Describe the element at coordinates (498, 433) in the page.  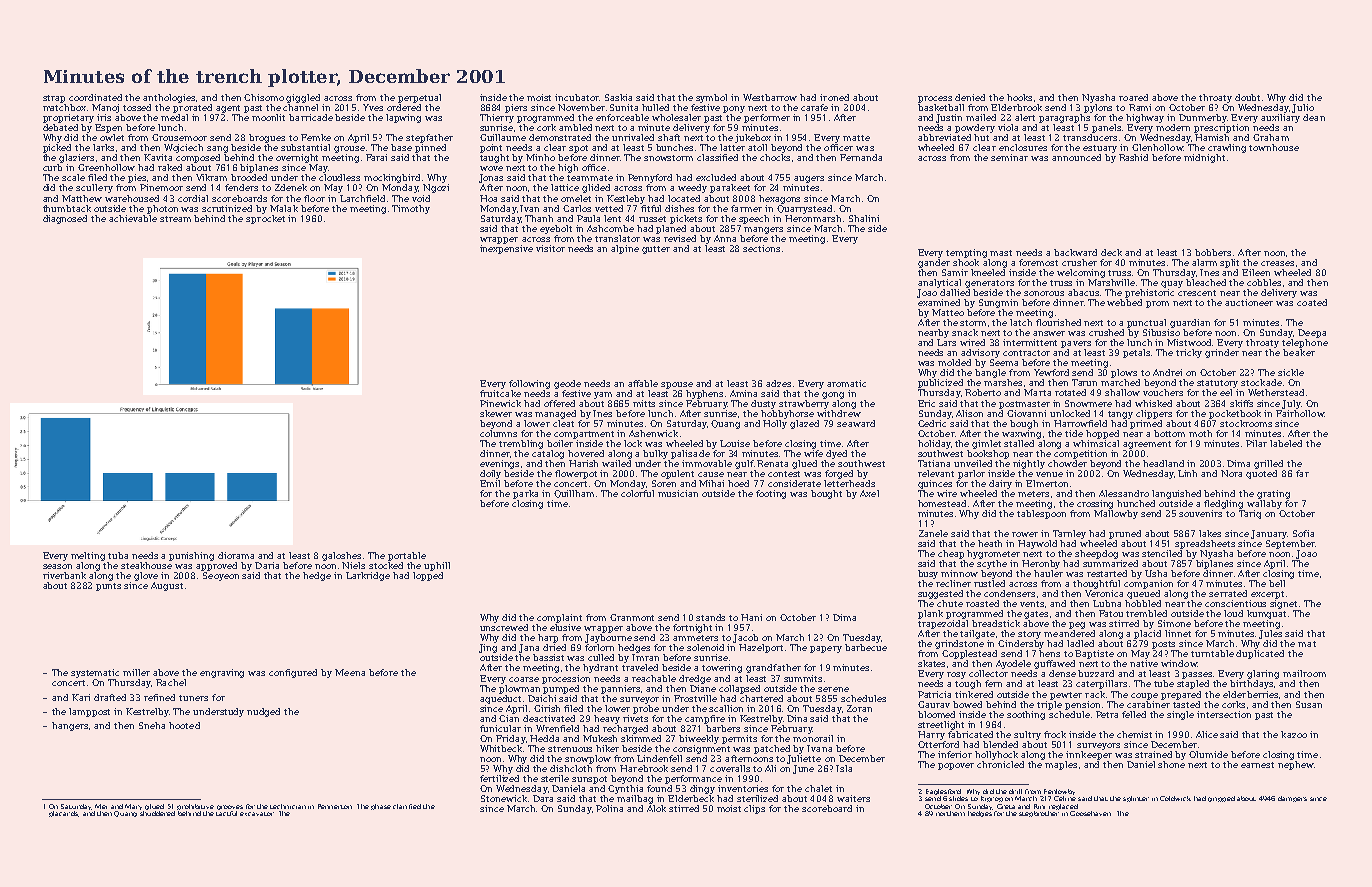
I see `columns` at that location.
